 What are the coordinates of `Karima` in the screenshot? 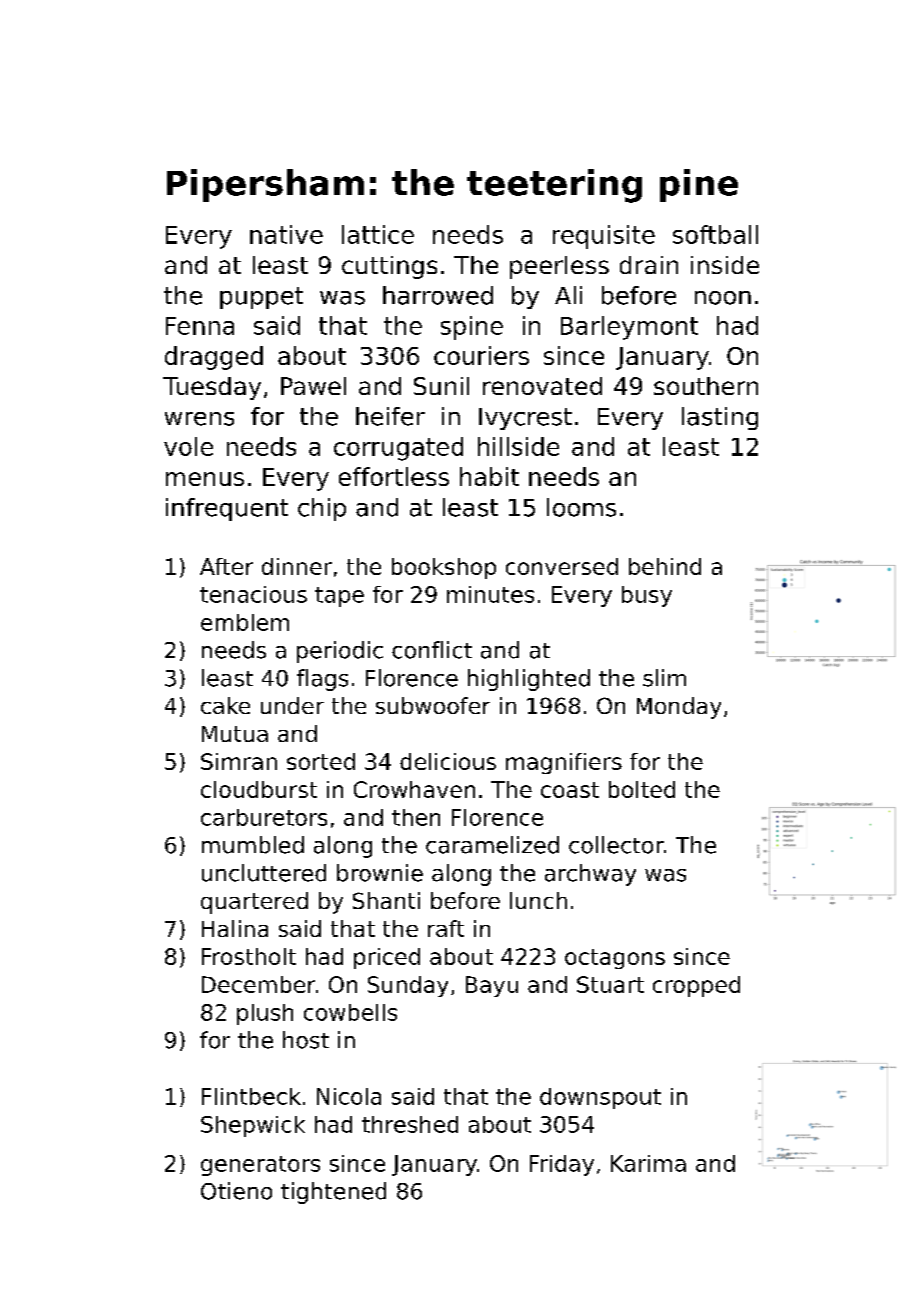 It's located at (648, 1163).
